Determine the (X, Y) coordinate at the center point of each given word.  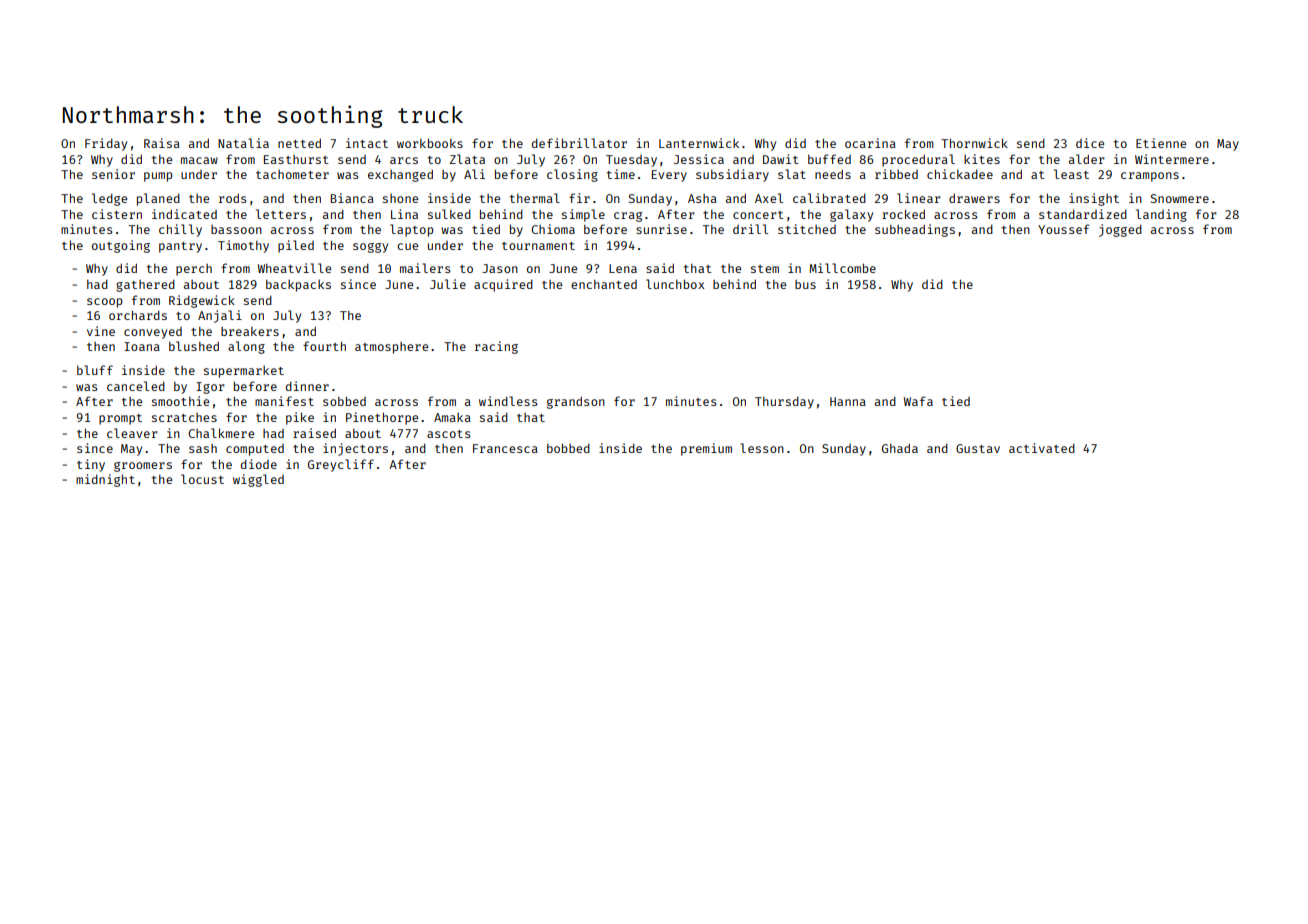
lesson (762, 448)
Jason (500, 268)
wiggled (258, 480)
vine (101, 331)
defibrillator (579, 143)
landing (1161, 215)
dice (1090, 143)
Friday (106, 144)
